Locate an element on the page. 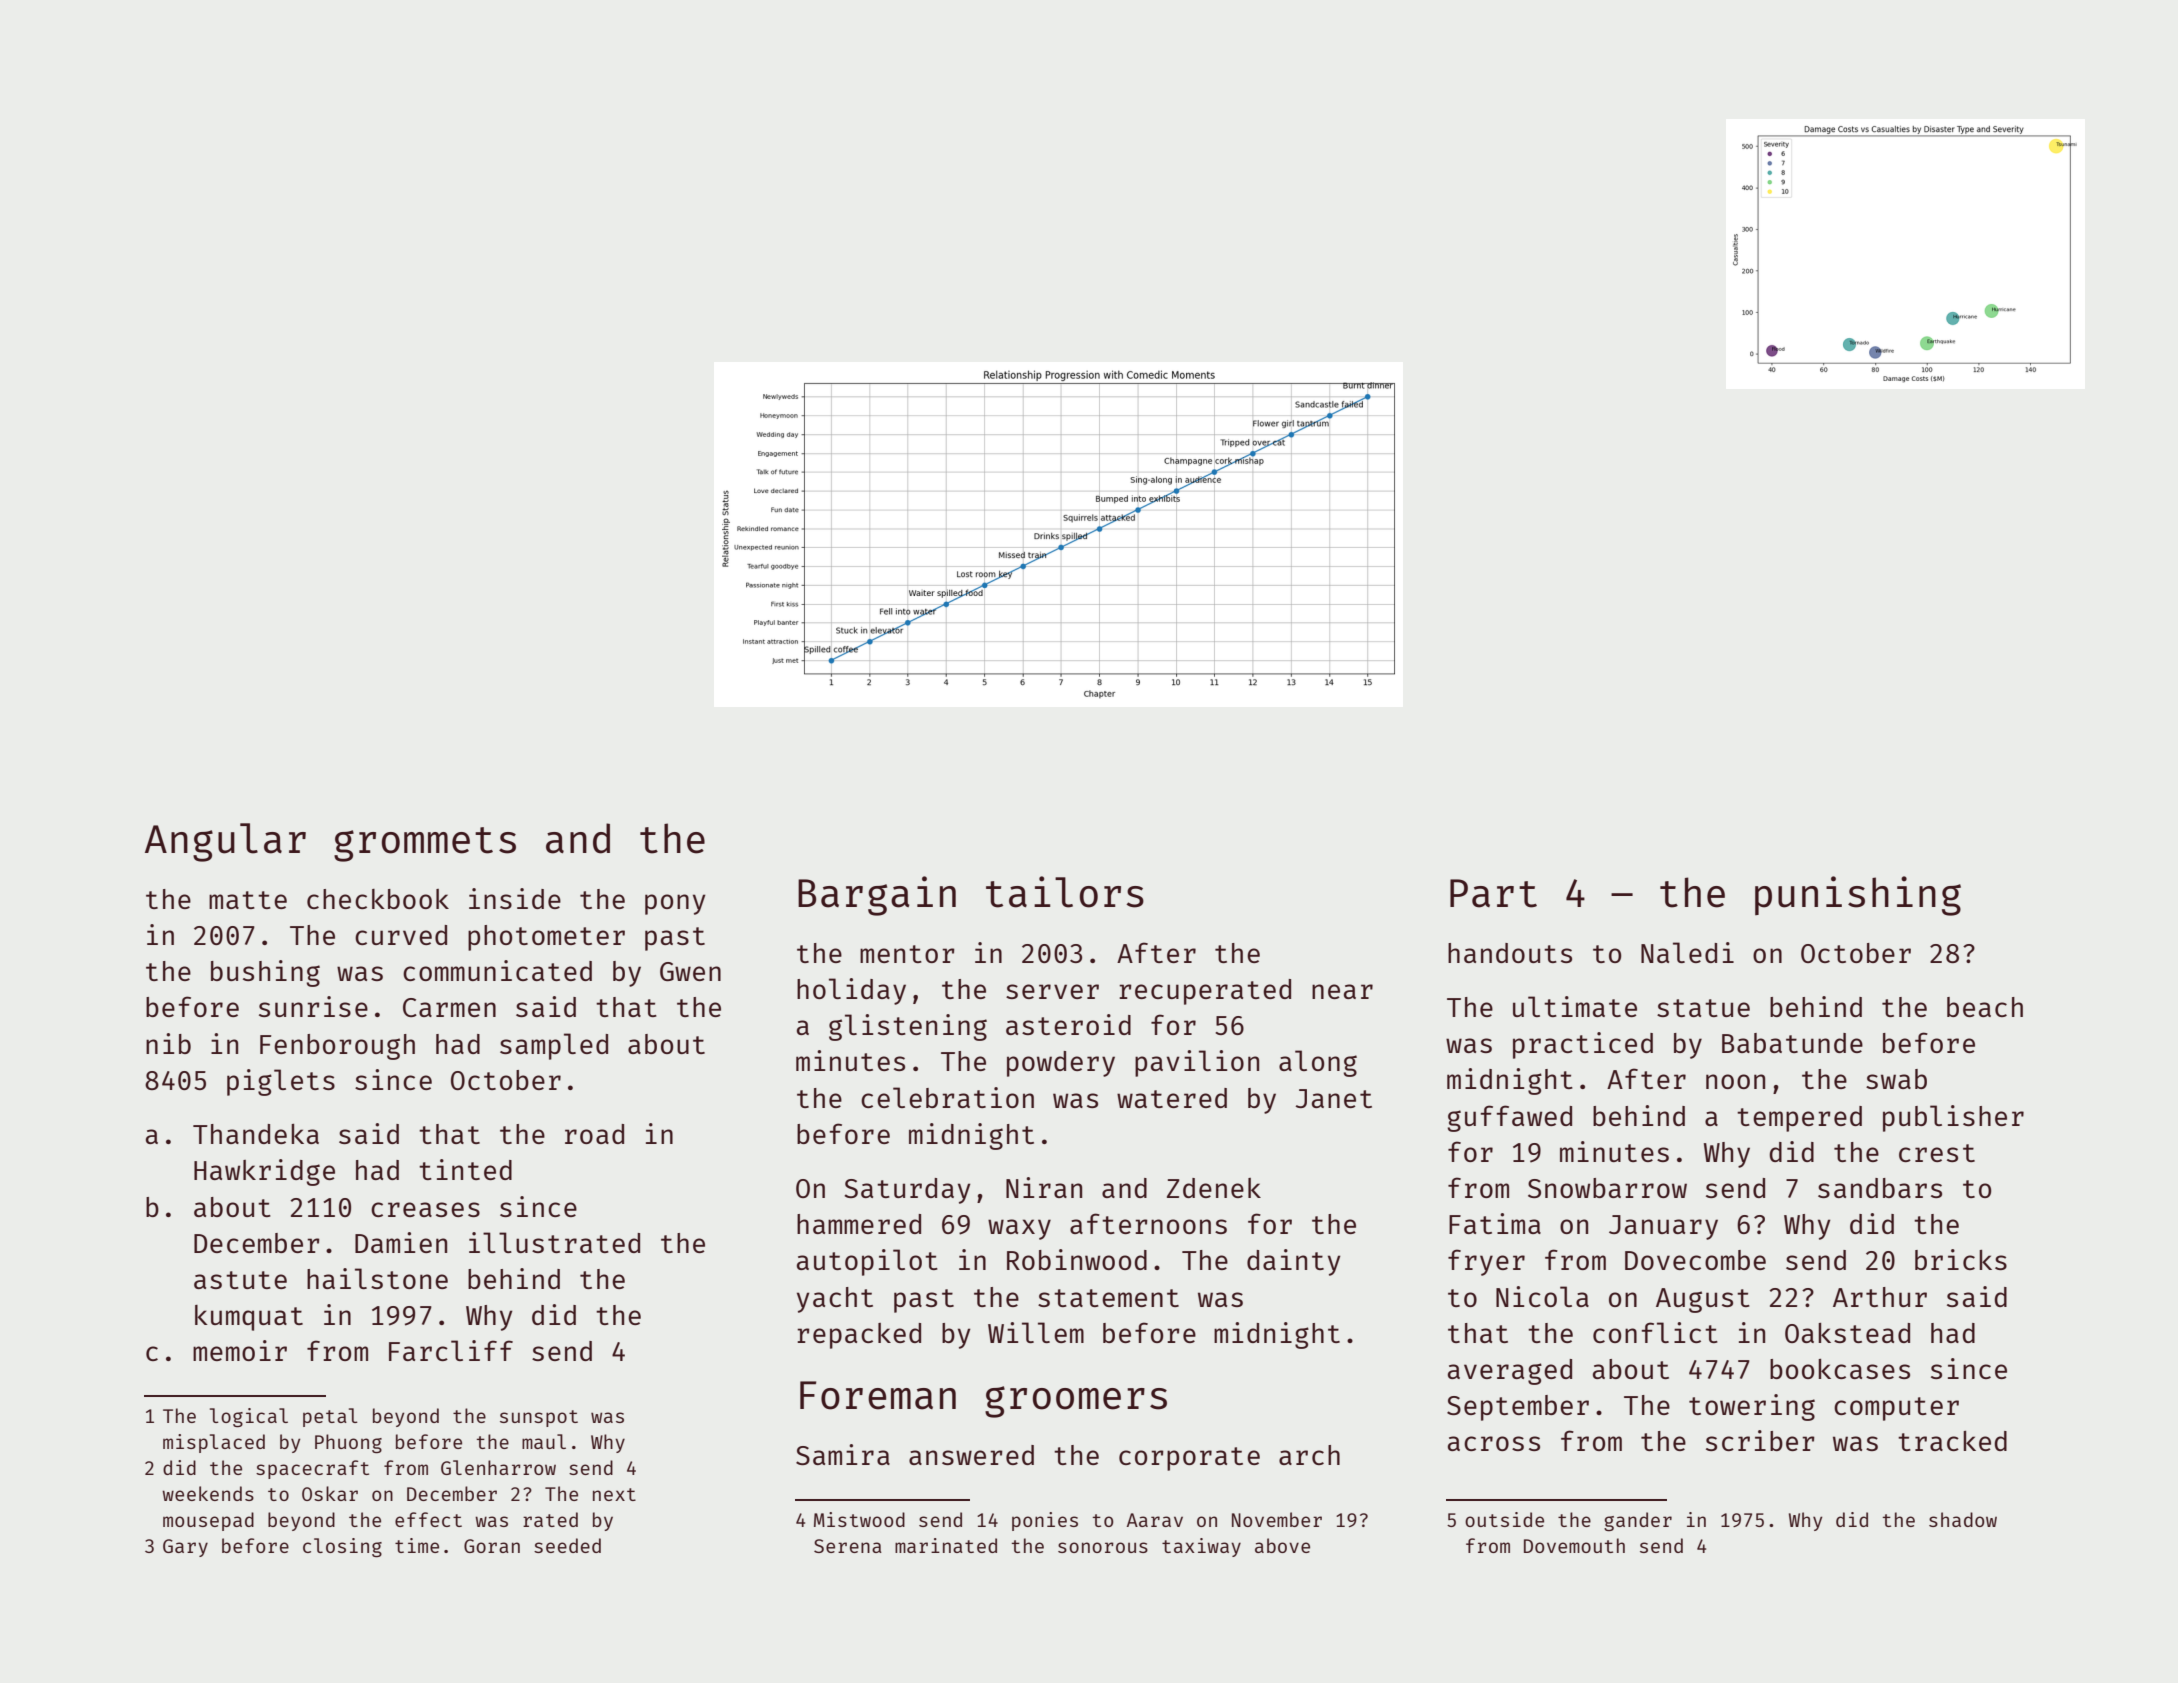  Willem is located at coordinates (1036, 1332).
